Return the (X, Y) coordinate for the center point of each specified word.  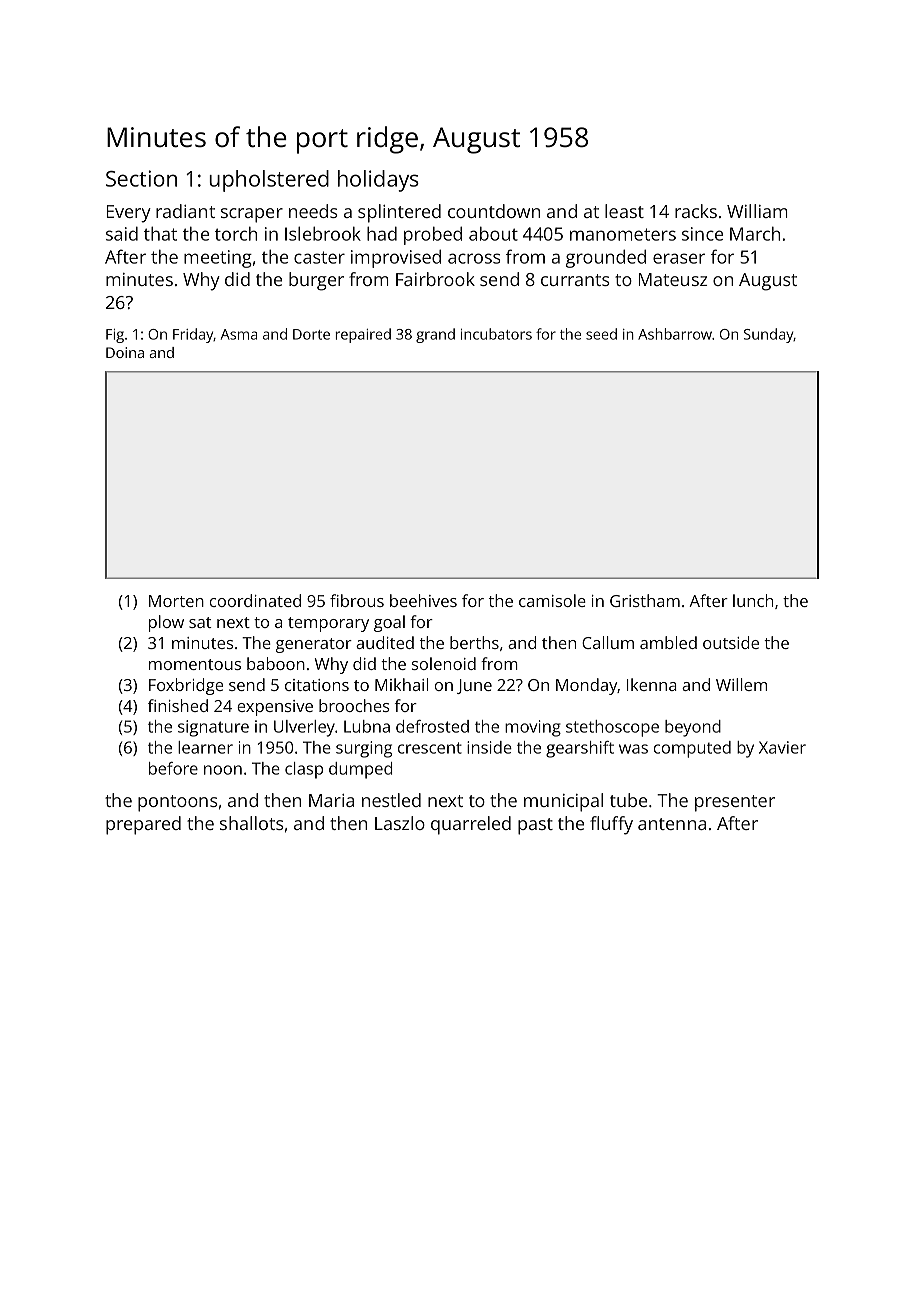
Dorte (311, 334)
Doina (125, 352)
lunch (753, 600)
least (624, 211)
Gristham (645, 600)
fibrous (357, 600)
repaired (363, 335)
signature (213, 728)
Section (141, 178)
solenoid (444, 663)
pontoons (178, 803)
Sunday (769, 335)
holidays (378, 181)
